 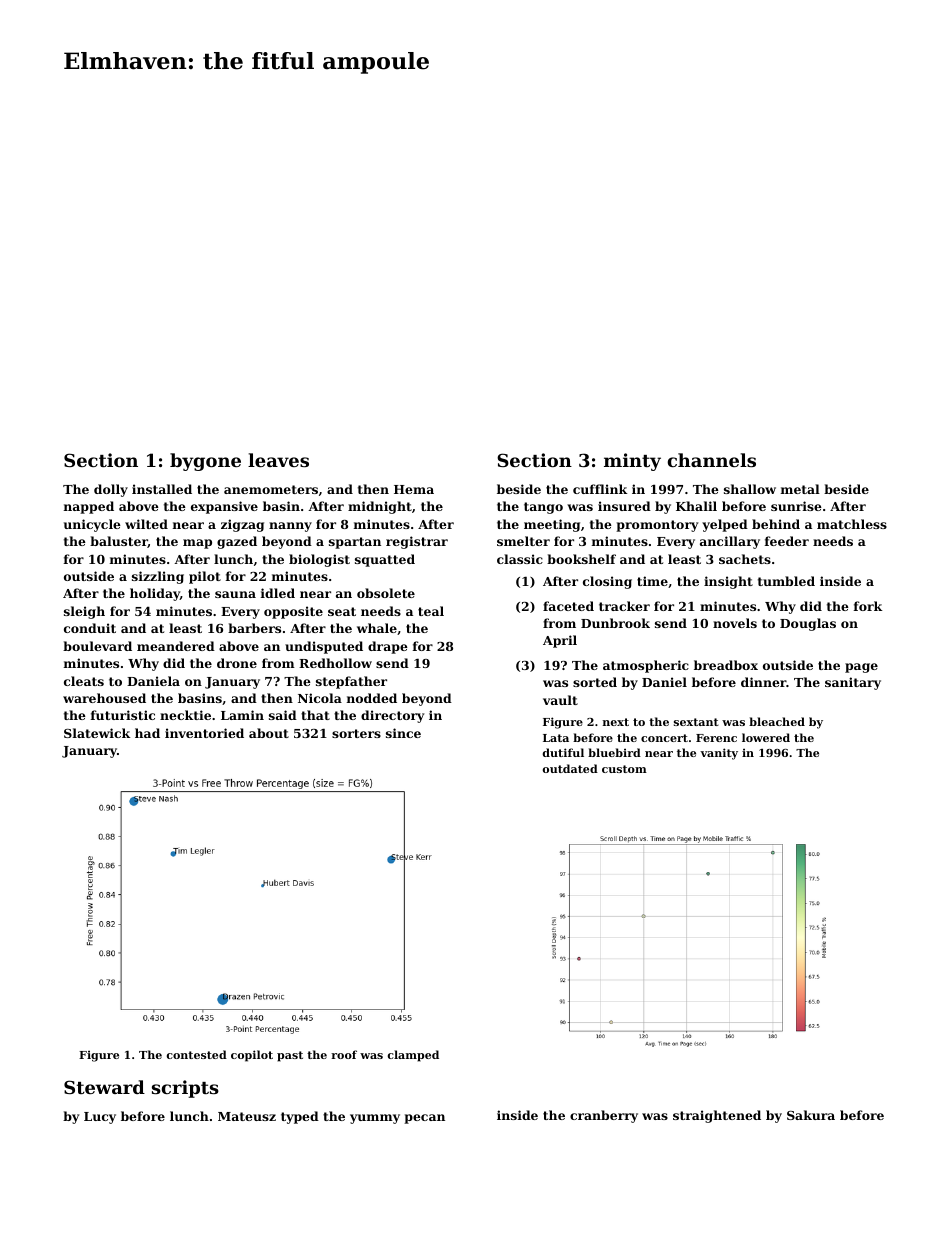 I want to click on vanity, so click(x=719, y=754).
